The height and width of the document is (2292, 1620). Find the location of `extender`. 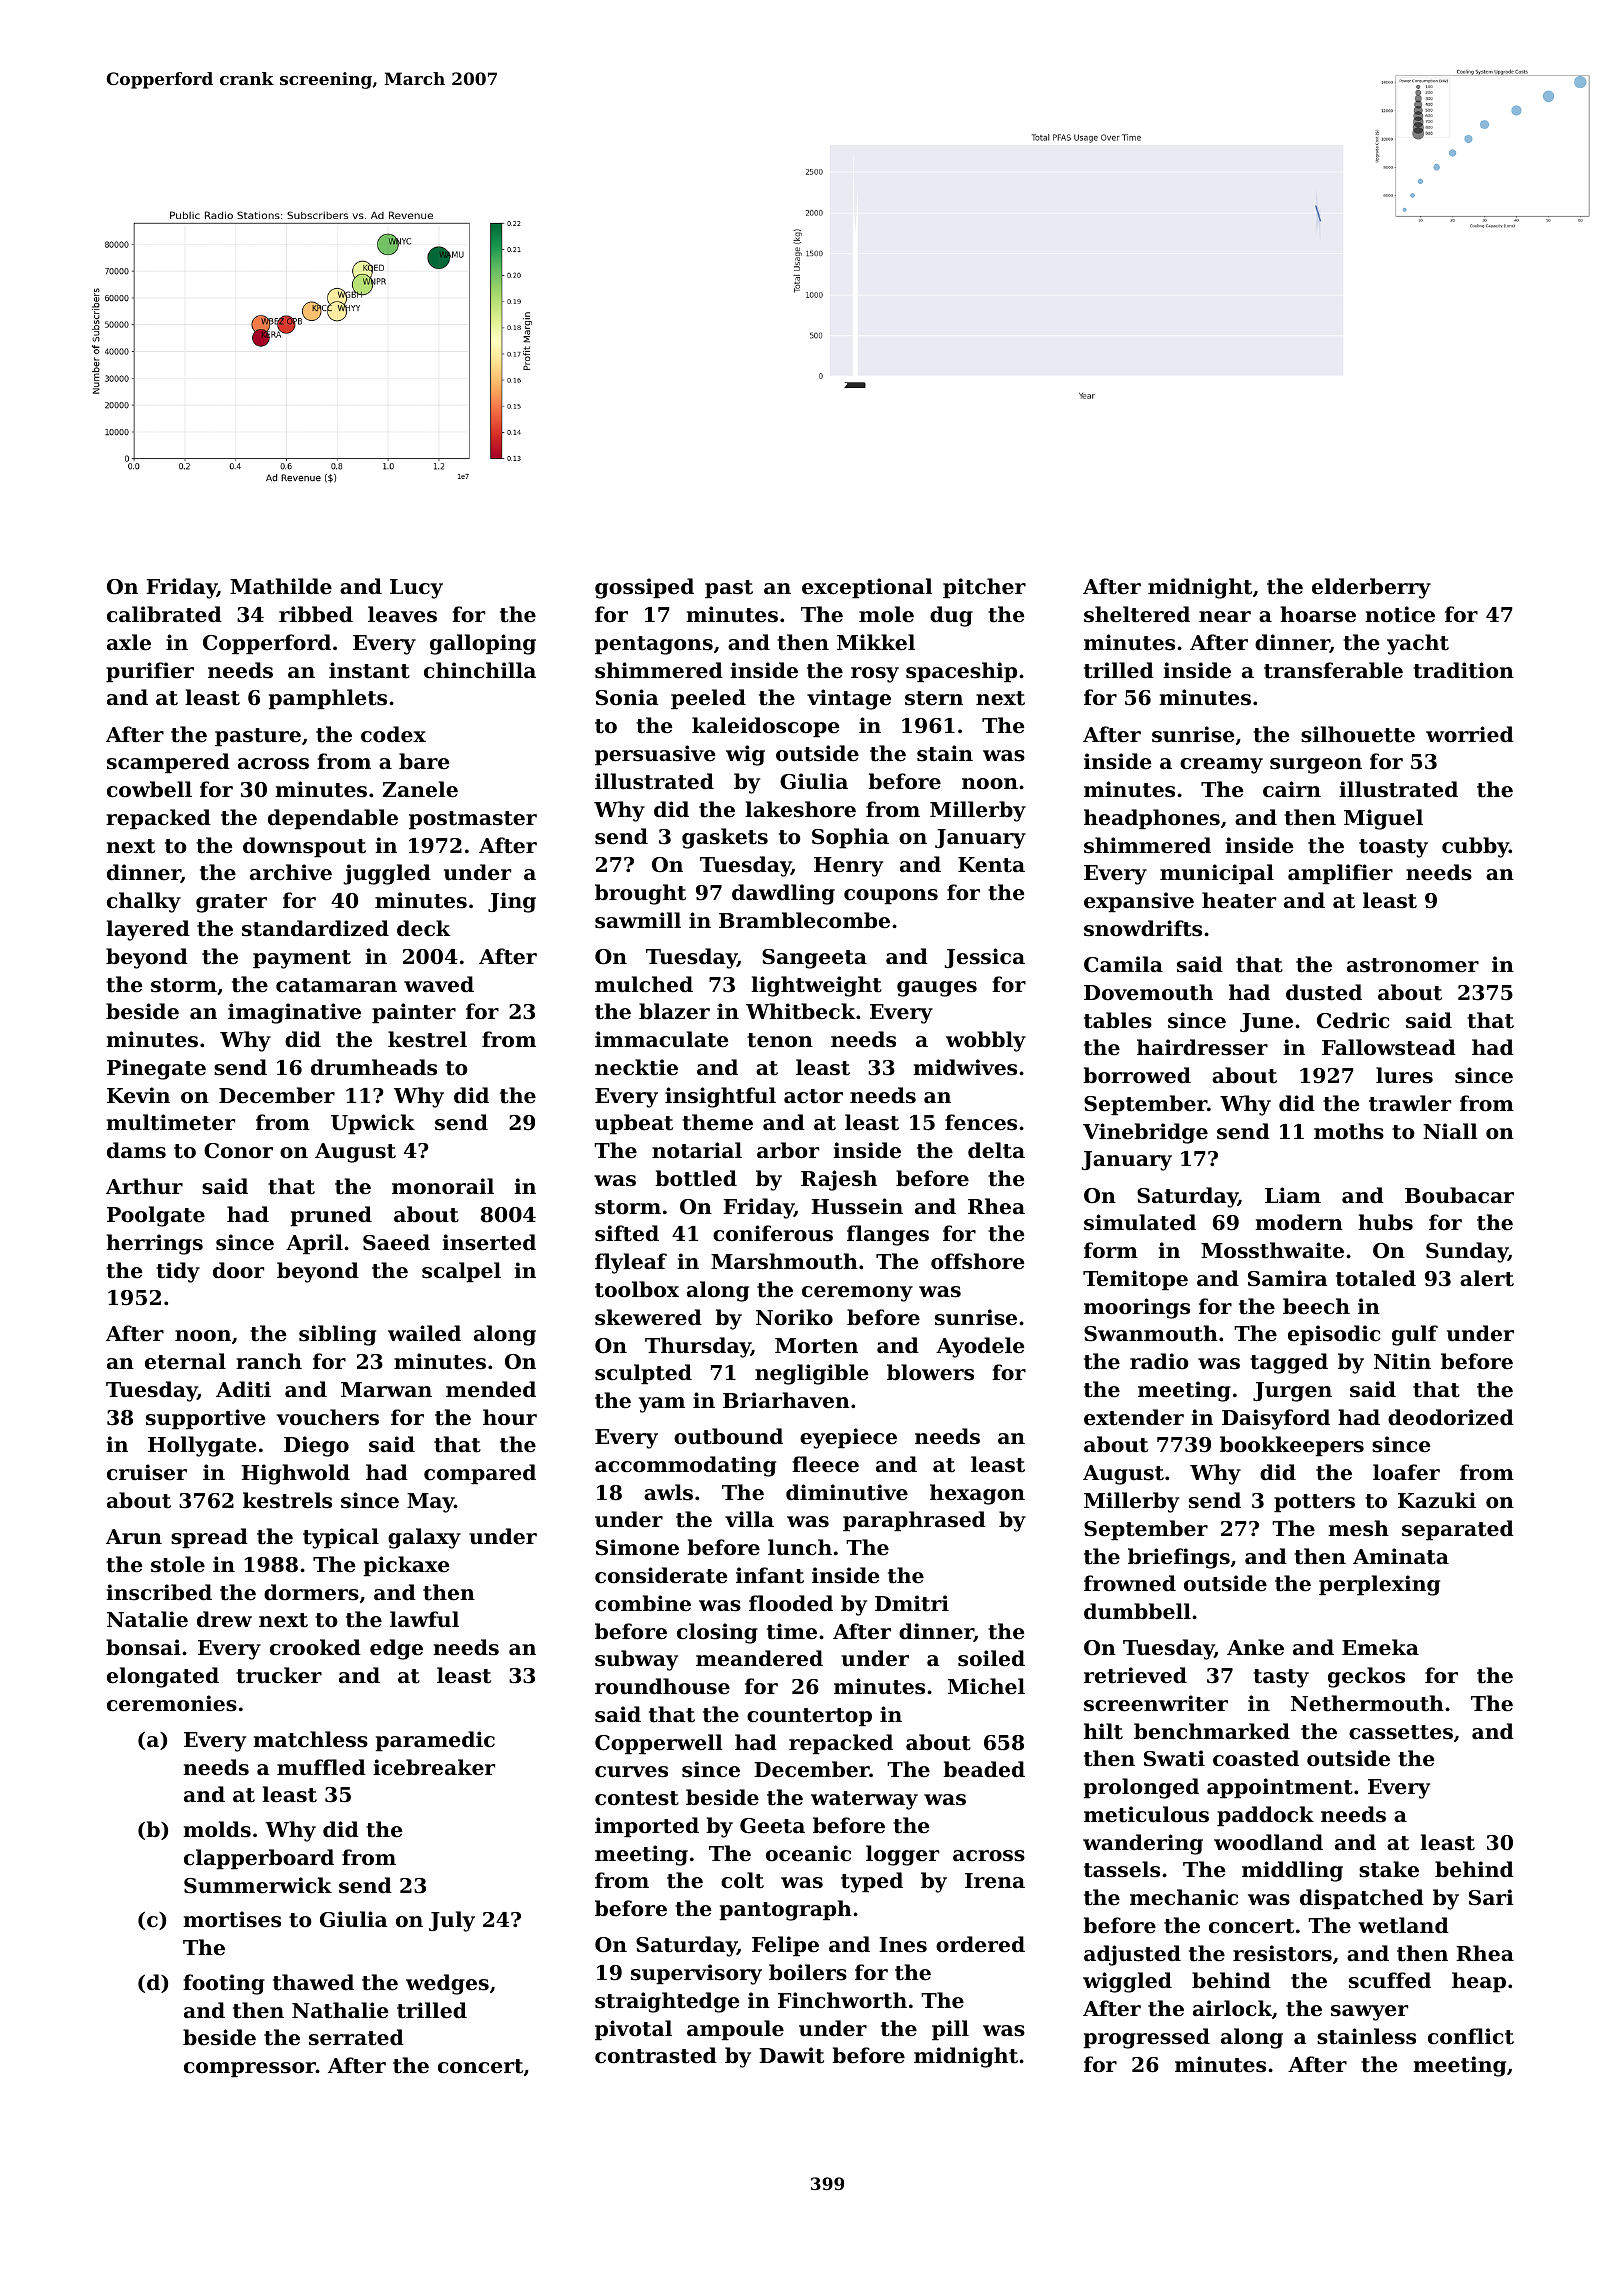

extender is located at coordinates (1134, 1417).
